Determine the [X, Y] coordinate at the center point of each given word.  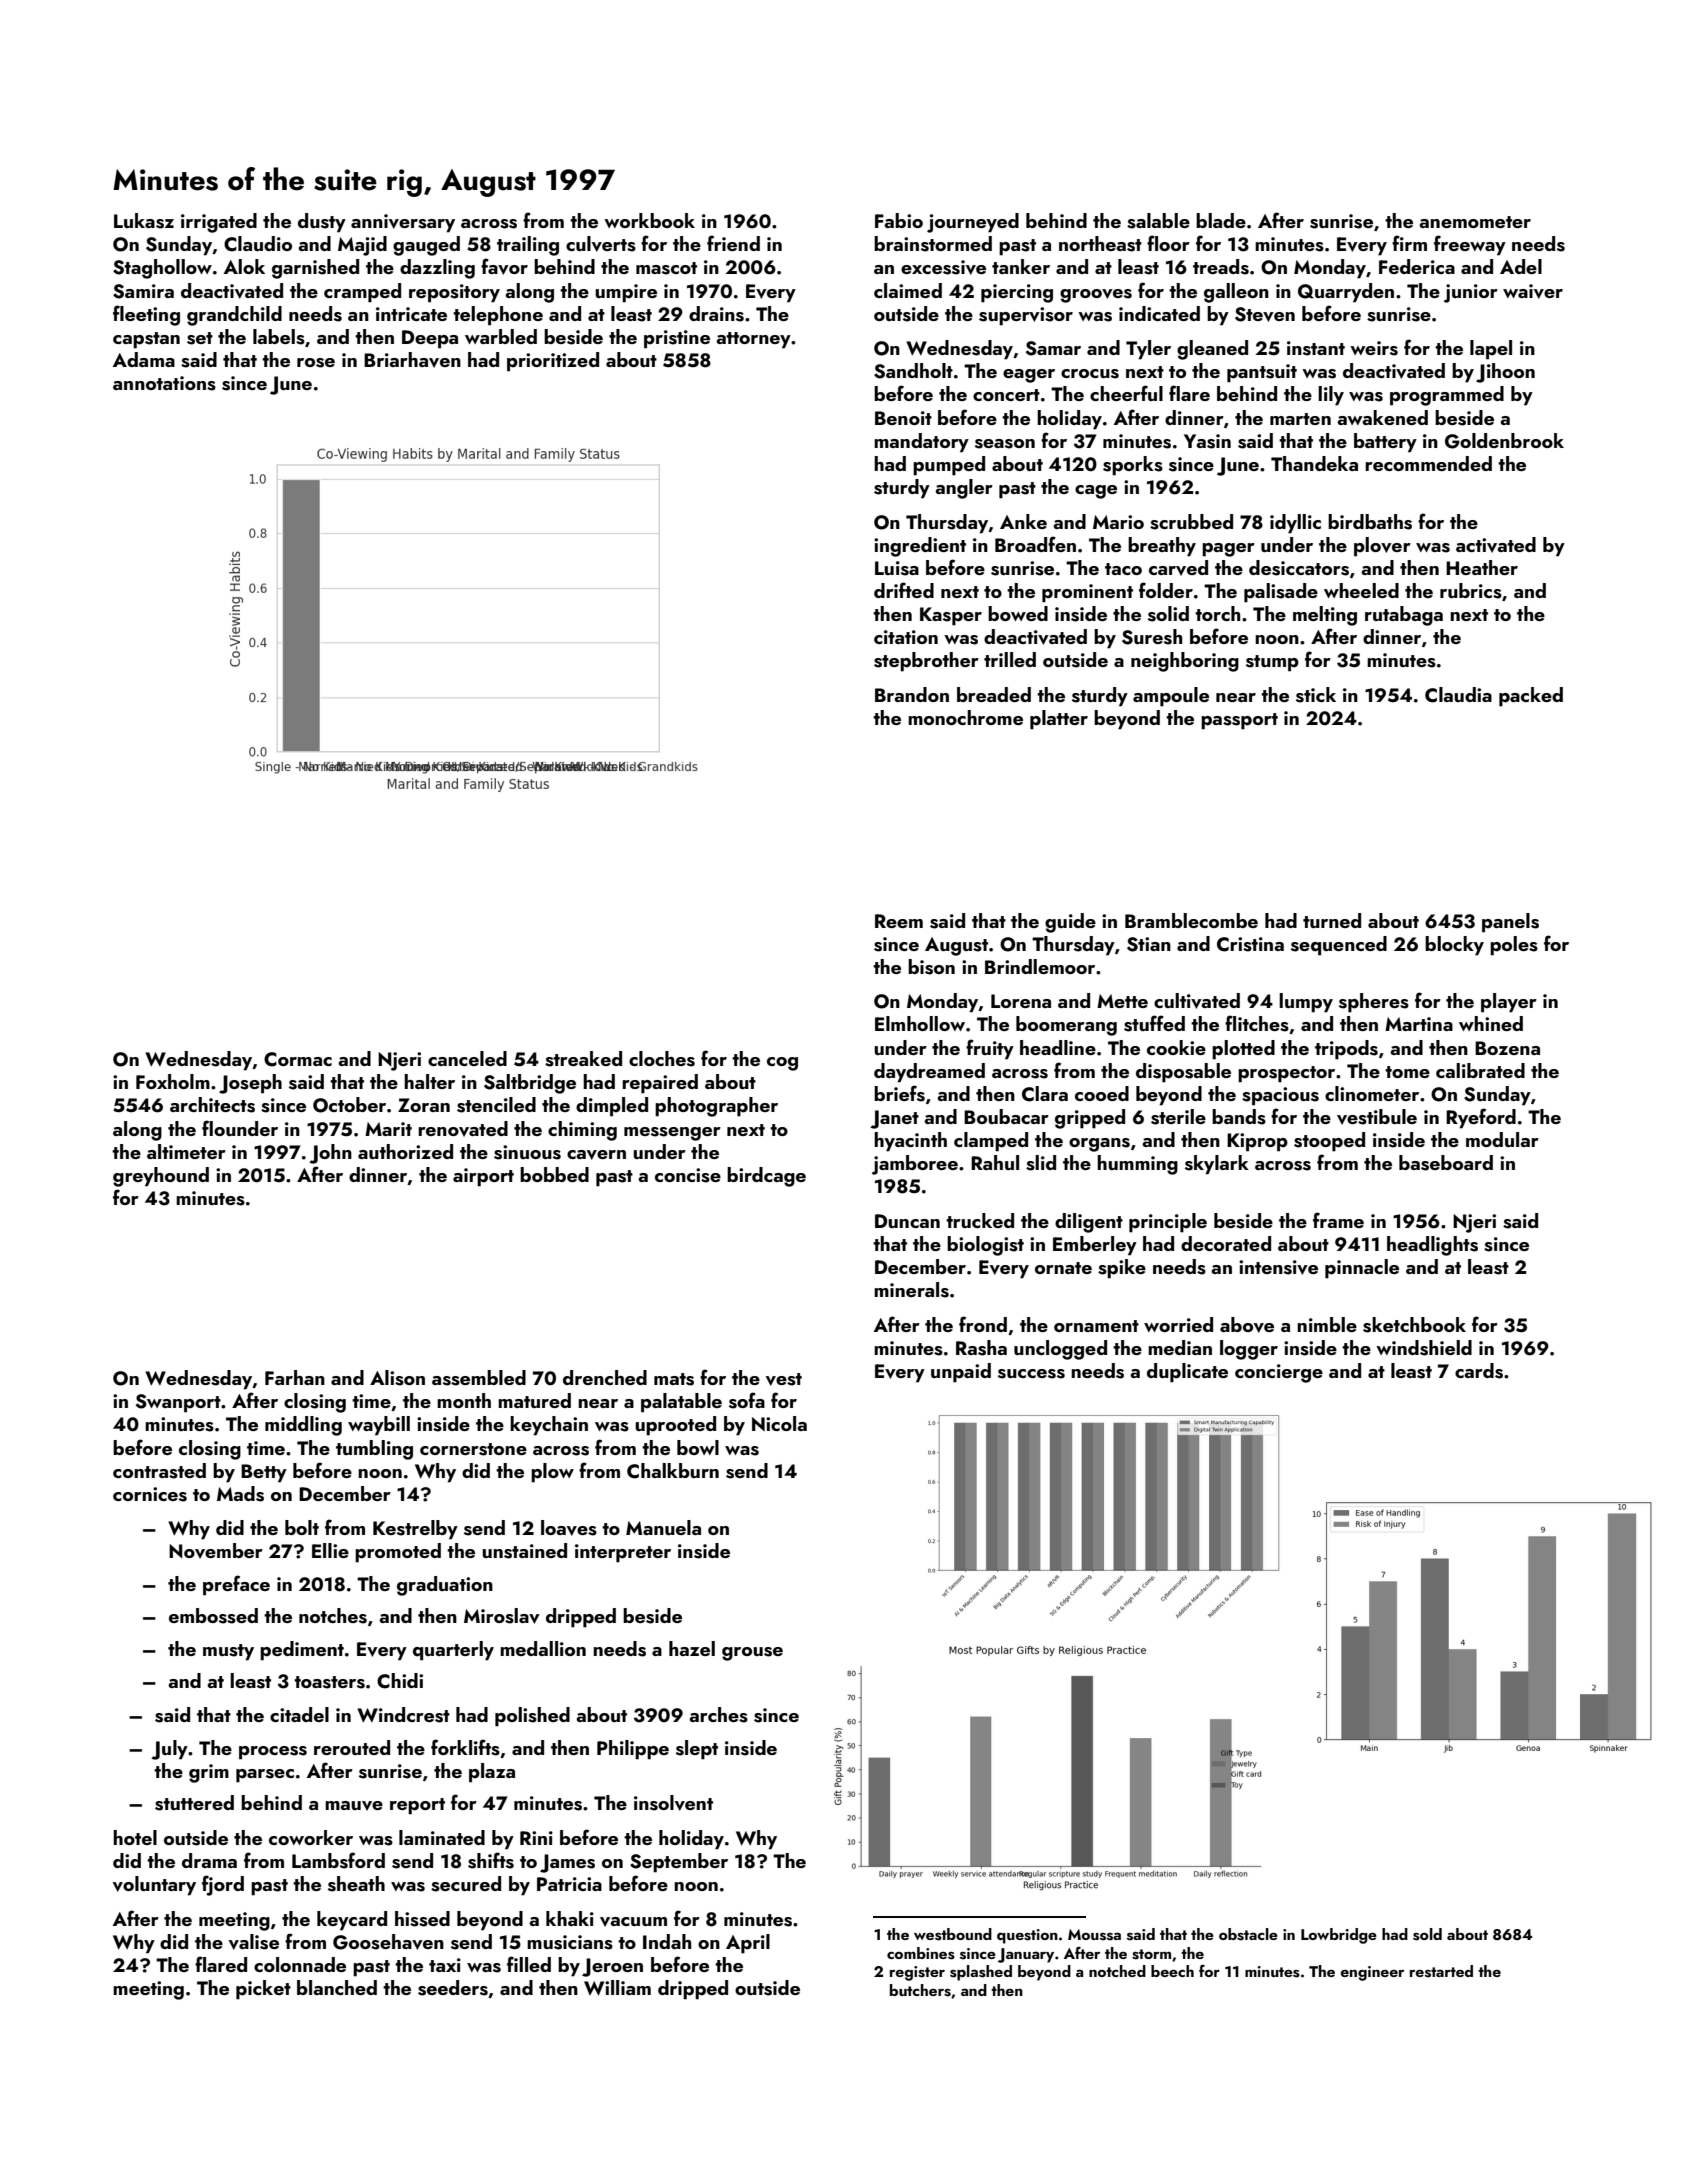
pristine [677, 339]
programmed [1447, 396]
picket [263, 1990]
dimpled [612, 1107]
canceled [467, 1058]
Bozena [1507, 1048]
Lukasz [144, 221]
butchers [920, 1990]
